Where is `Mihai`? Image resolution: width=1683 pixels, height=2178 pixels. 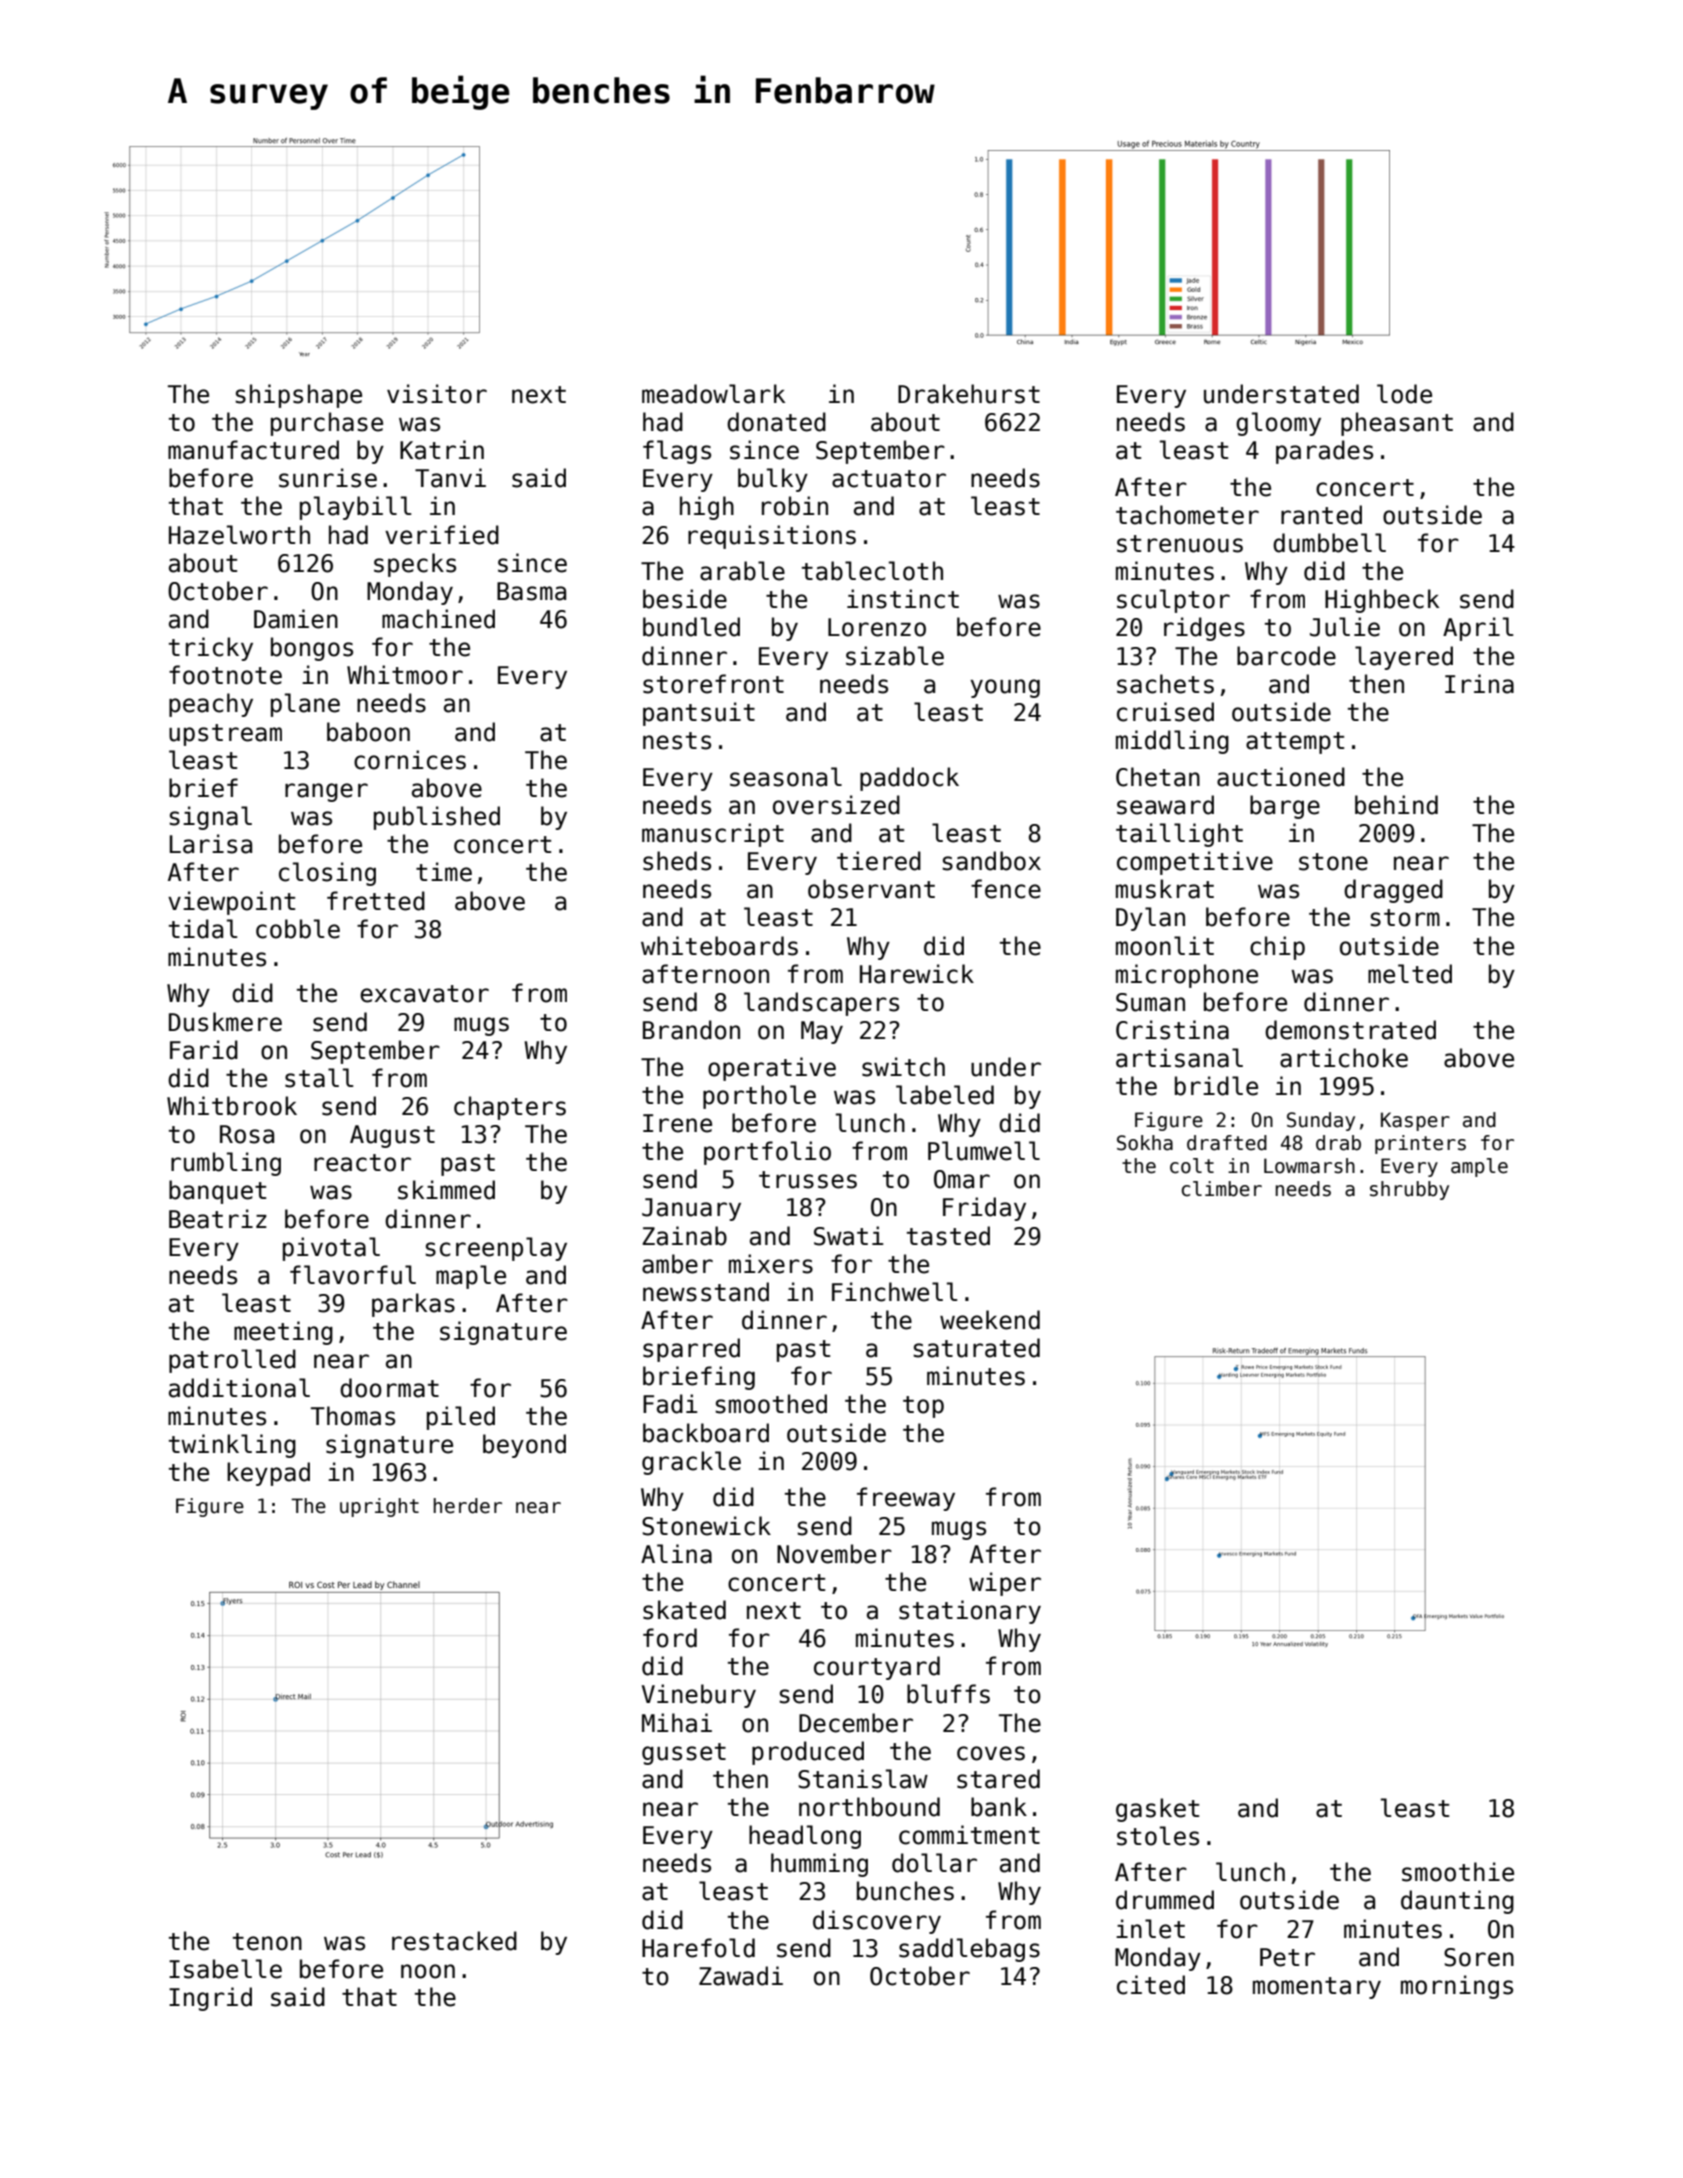 Mihai is located at coordinates (677, 1723).
